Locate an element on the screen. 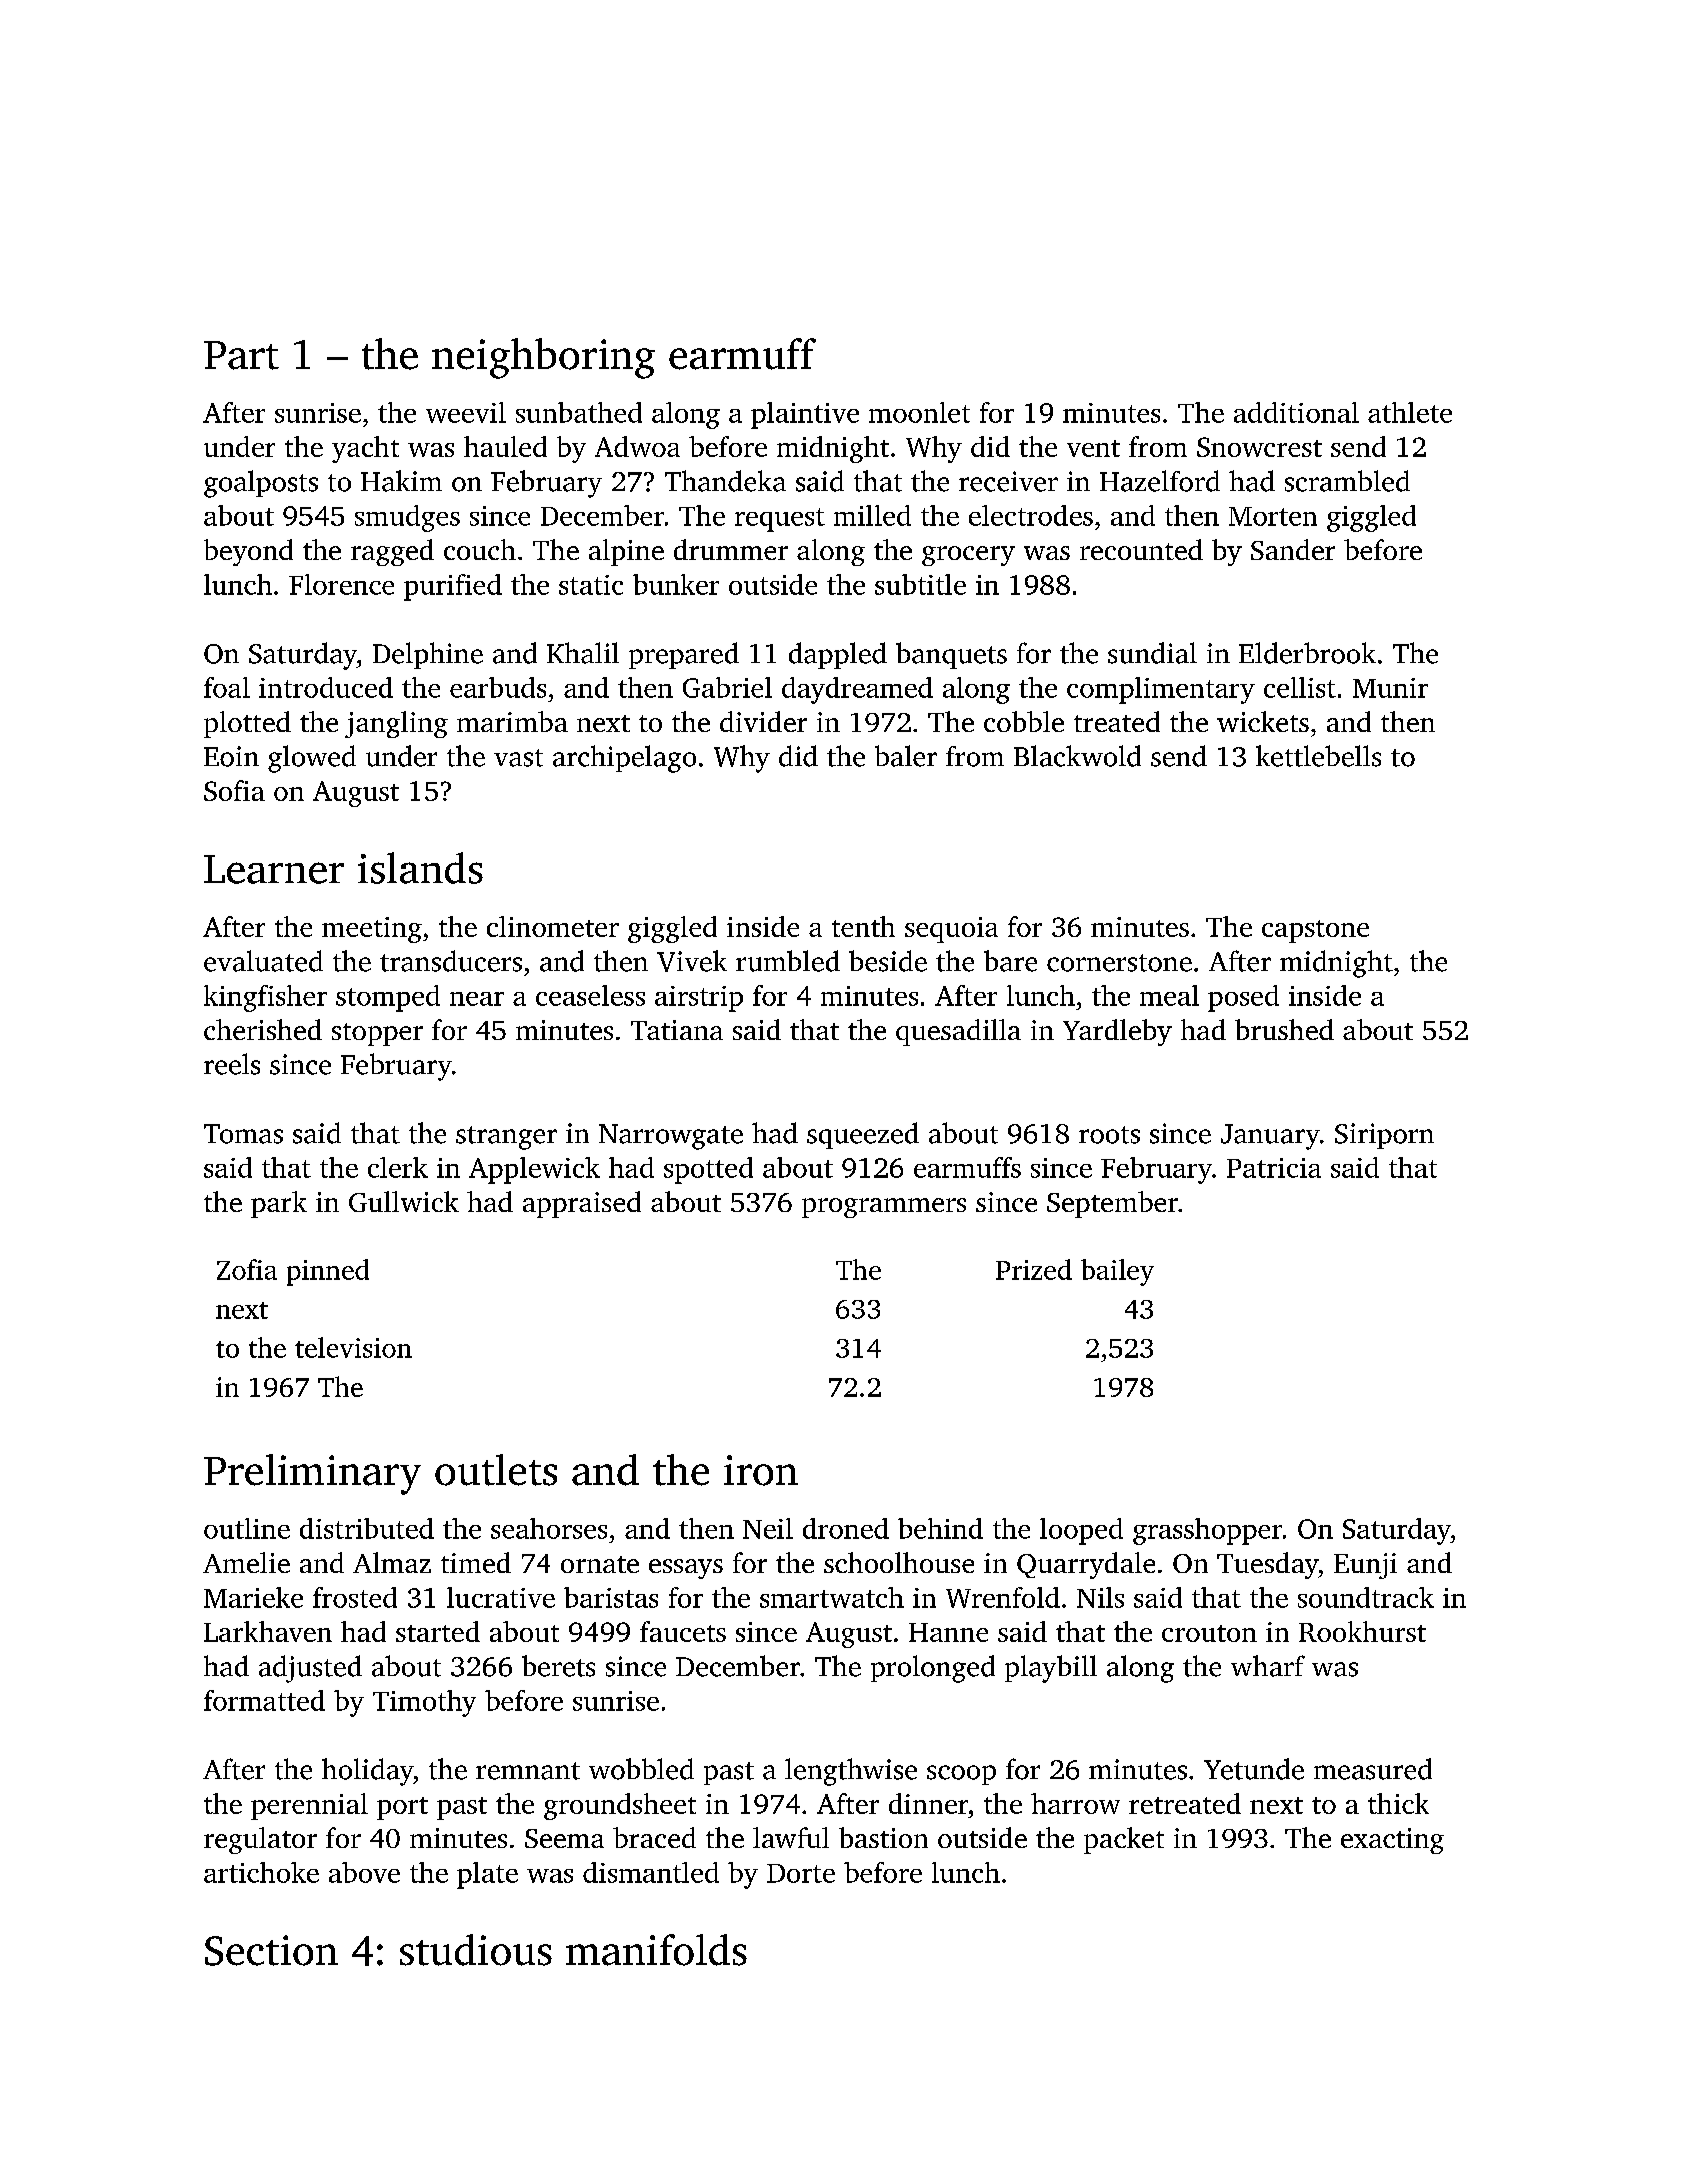  Eunji is located at coordinates (1365, 1566).
